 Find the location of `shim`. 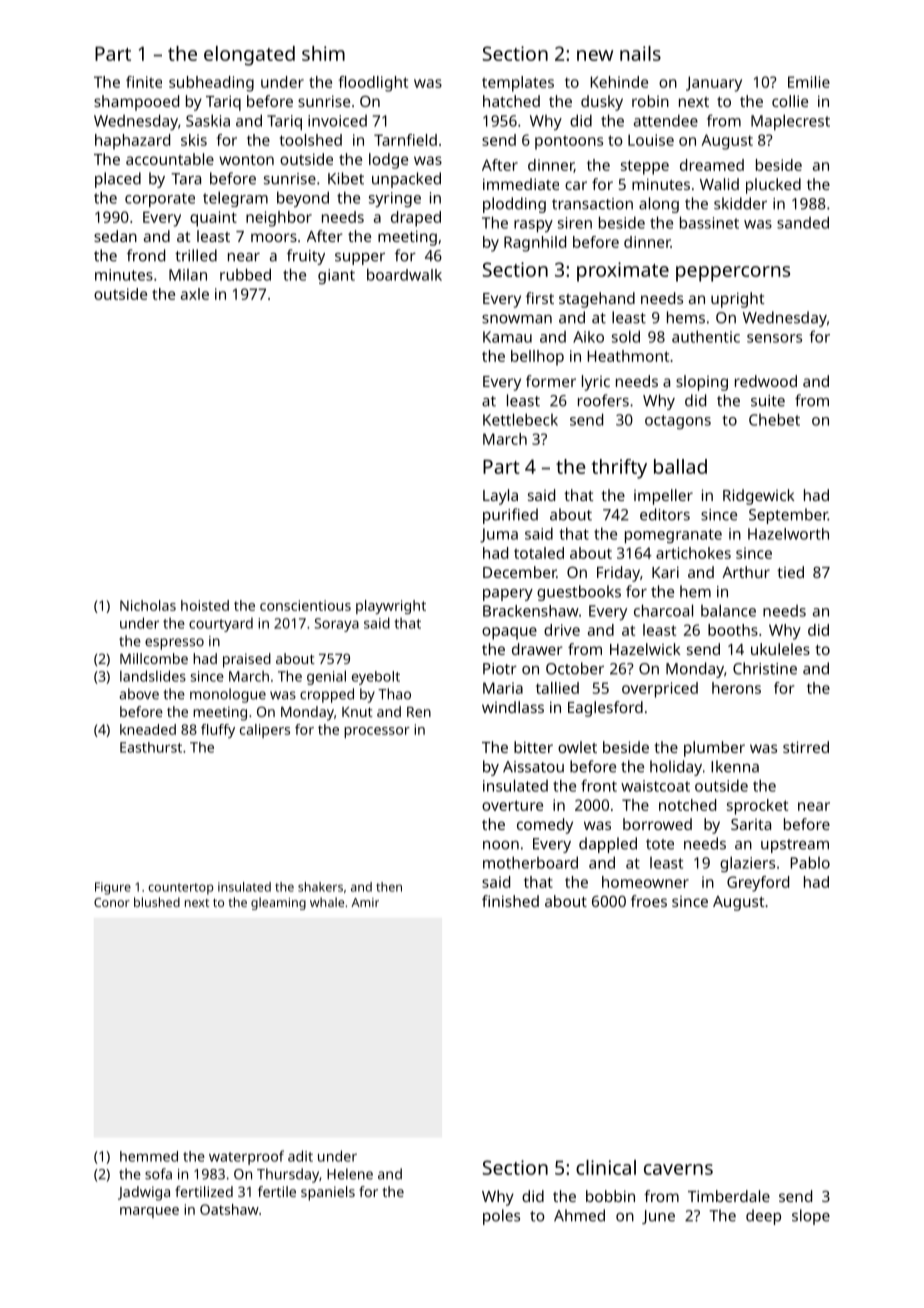

shim is located at coordinates (323, 53).
